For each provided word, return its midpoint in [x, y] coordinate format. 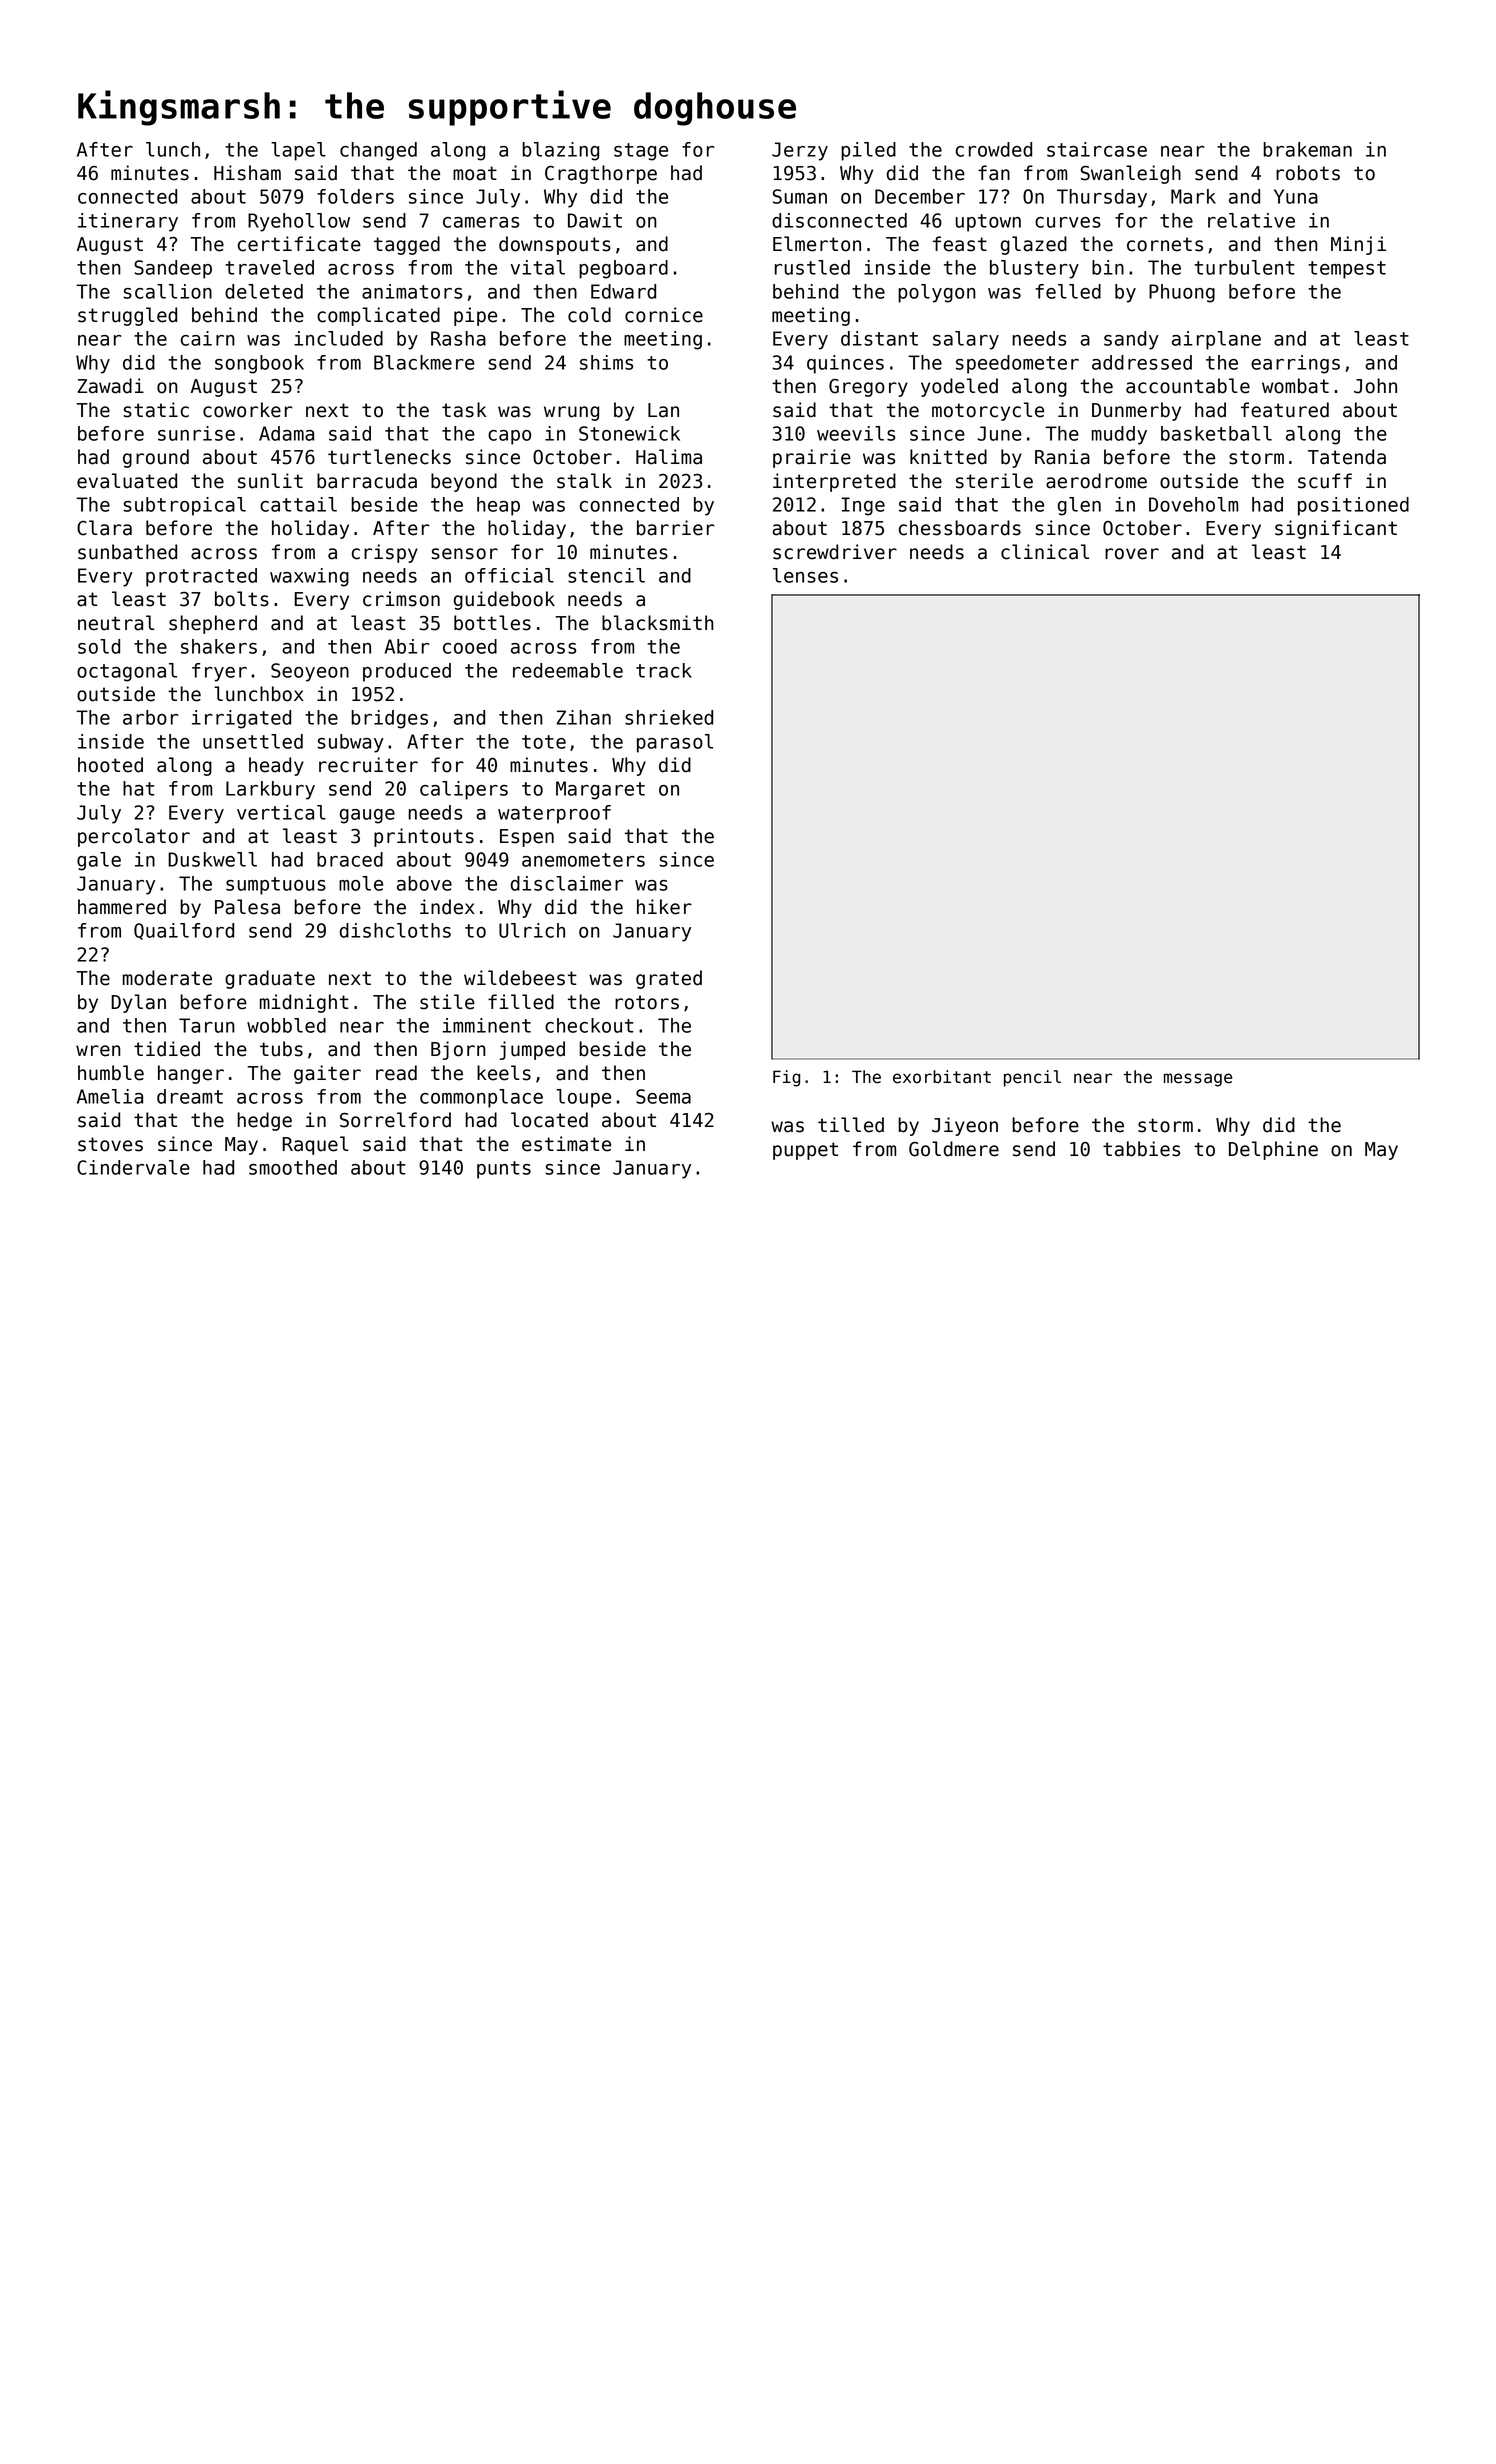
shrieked [669, 717]
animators [412, 291]
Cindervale [133, 1167]
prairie [812, 458]
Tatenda [1347, 457]
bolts [242, 599]
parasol [675, 743]
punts [504, 1170]
